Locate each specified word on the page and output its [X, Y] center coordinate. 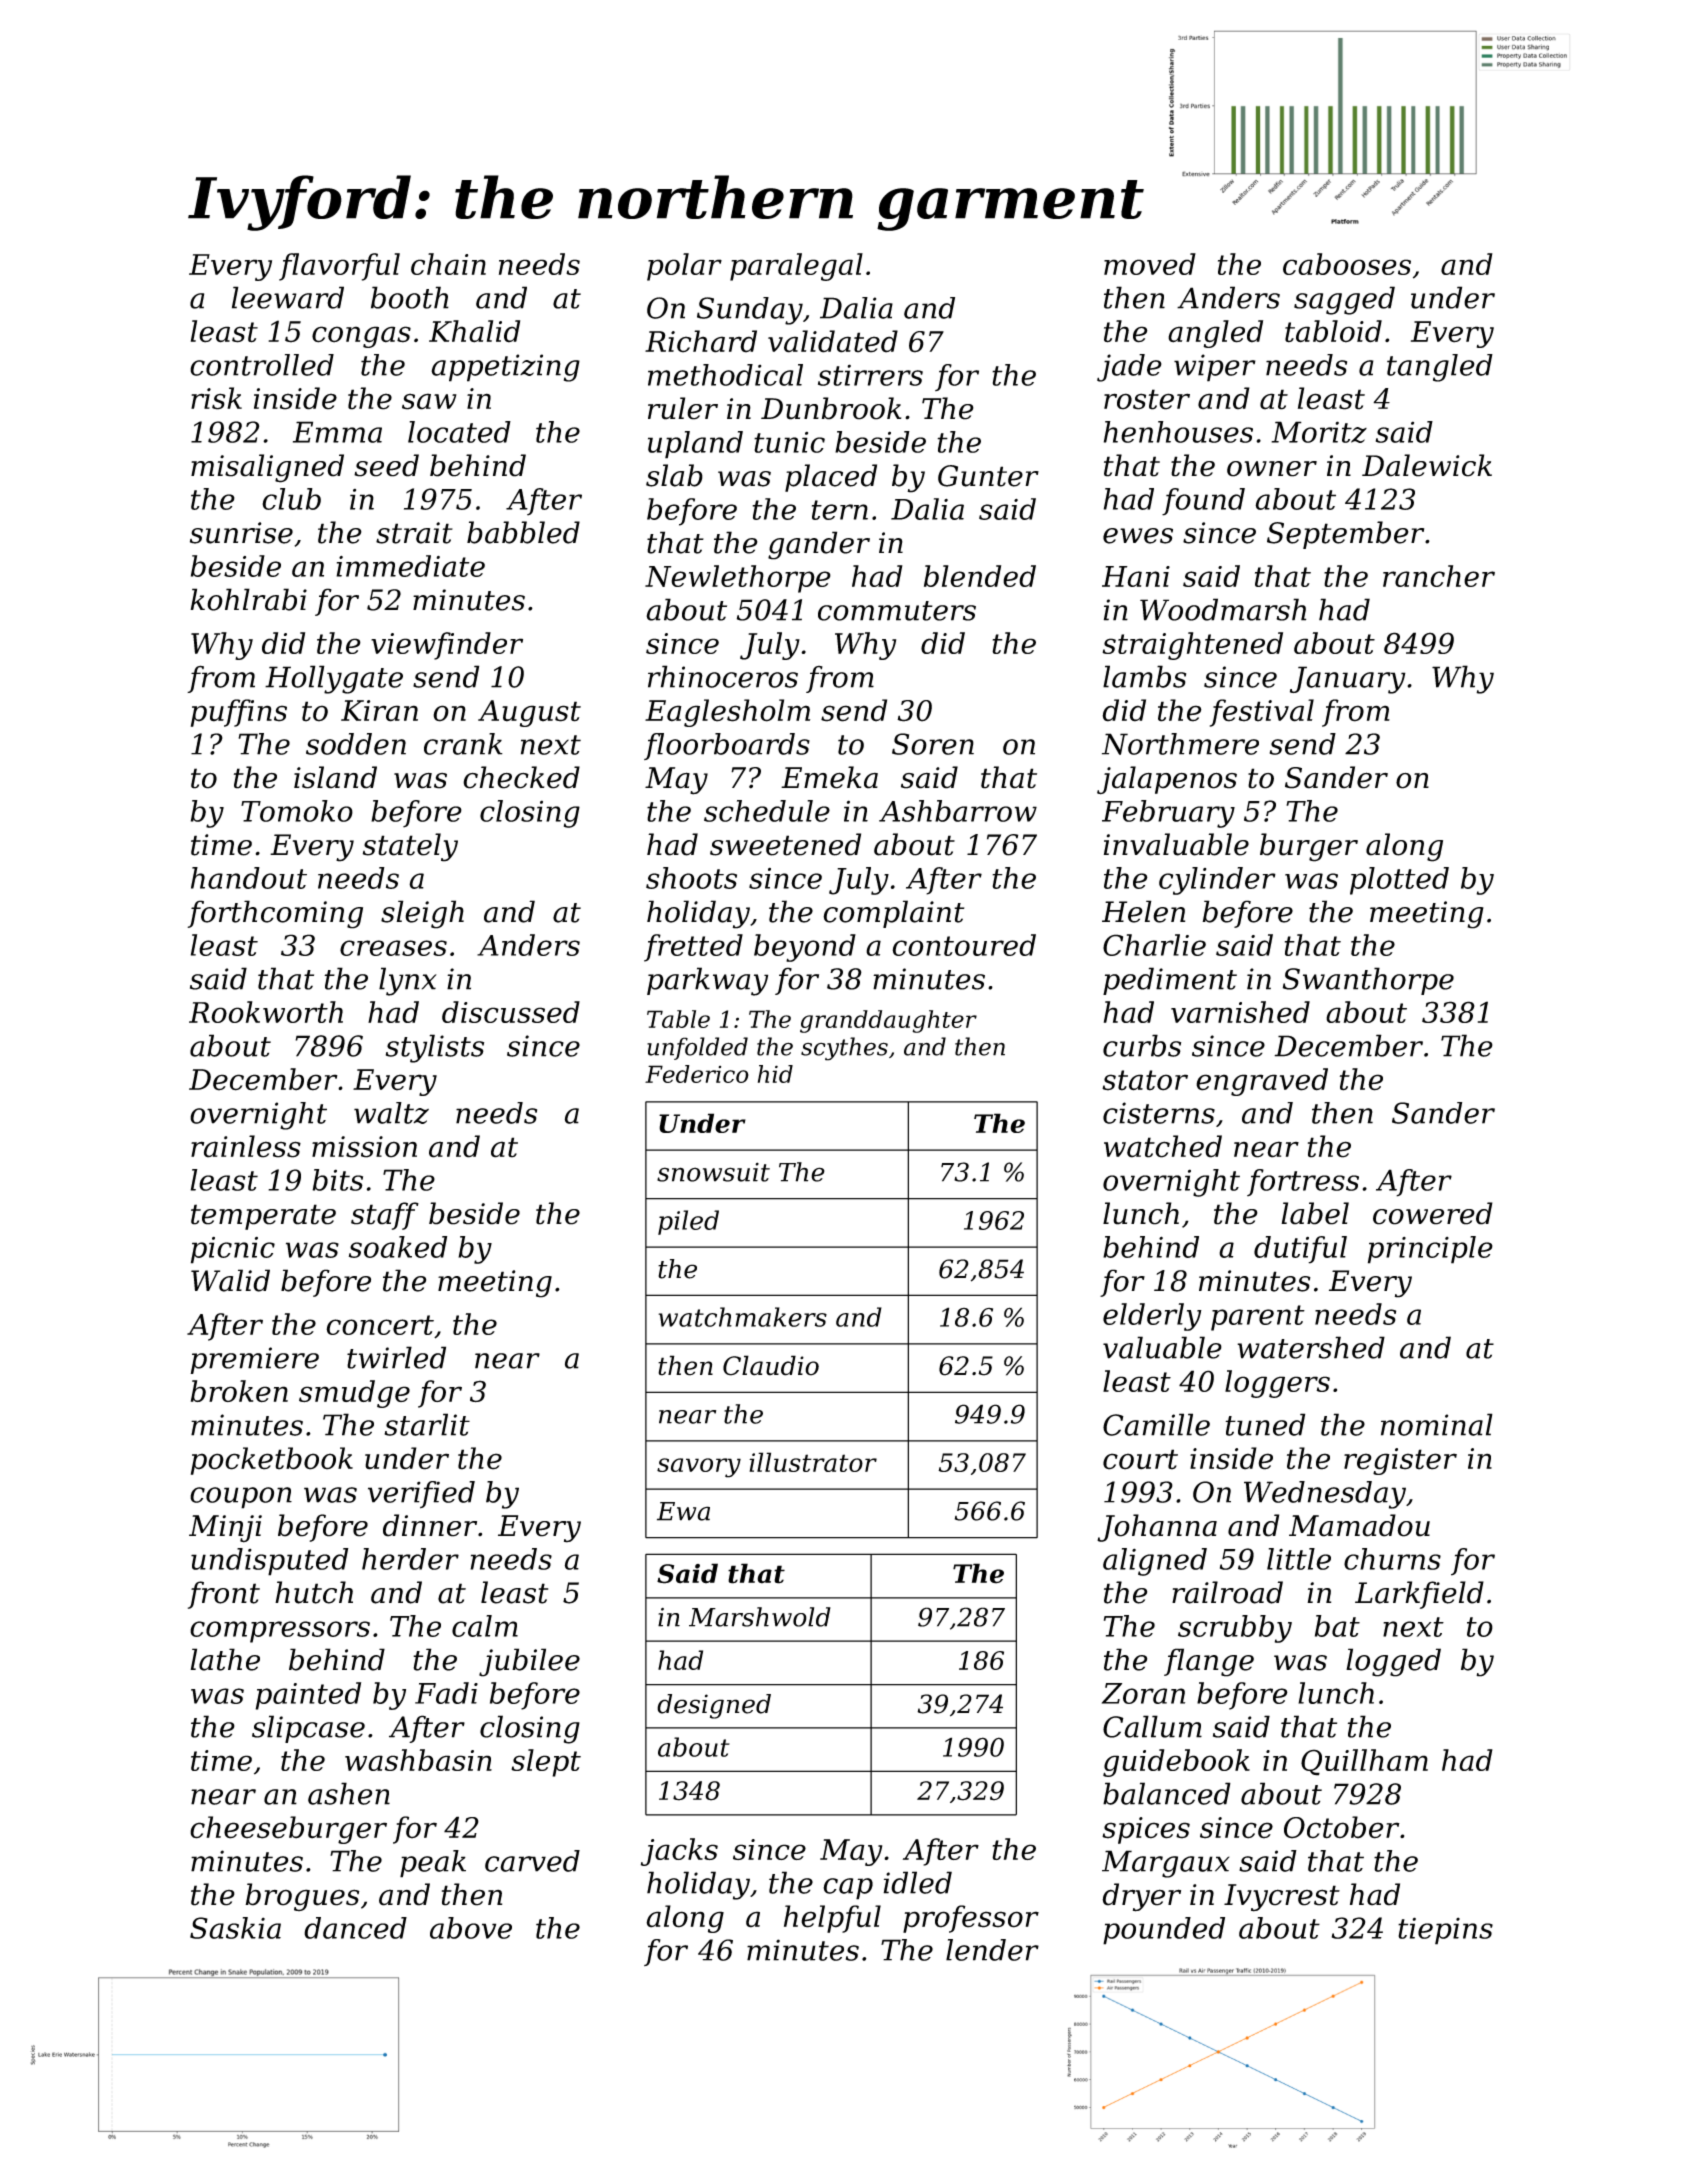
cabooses [1347, 264]
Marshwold [760, 1617]
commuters [897, 611]
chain [448, 264]
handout [249, 878]
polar [684, 267]
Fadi [446, 1693]
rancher [1439, 576]
